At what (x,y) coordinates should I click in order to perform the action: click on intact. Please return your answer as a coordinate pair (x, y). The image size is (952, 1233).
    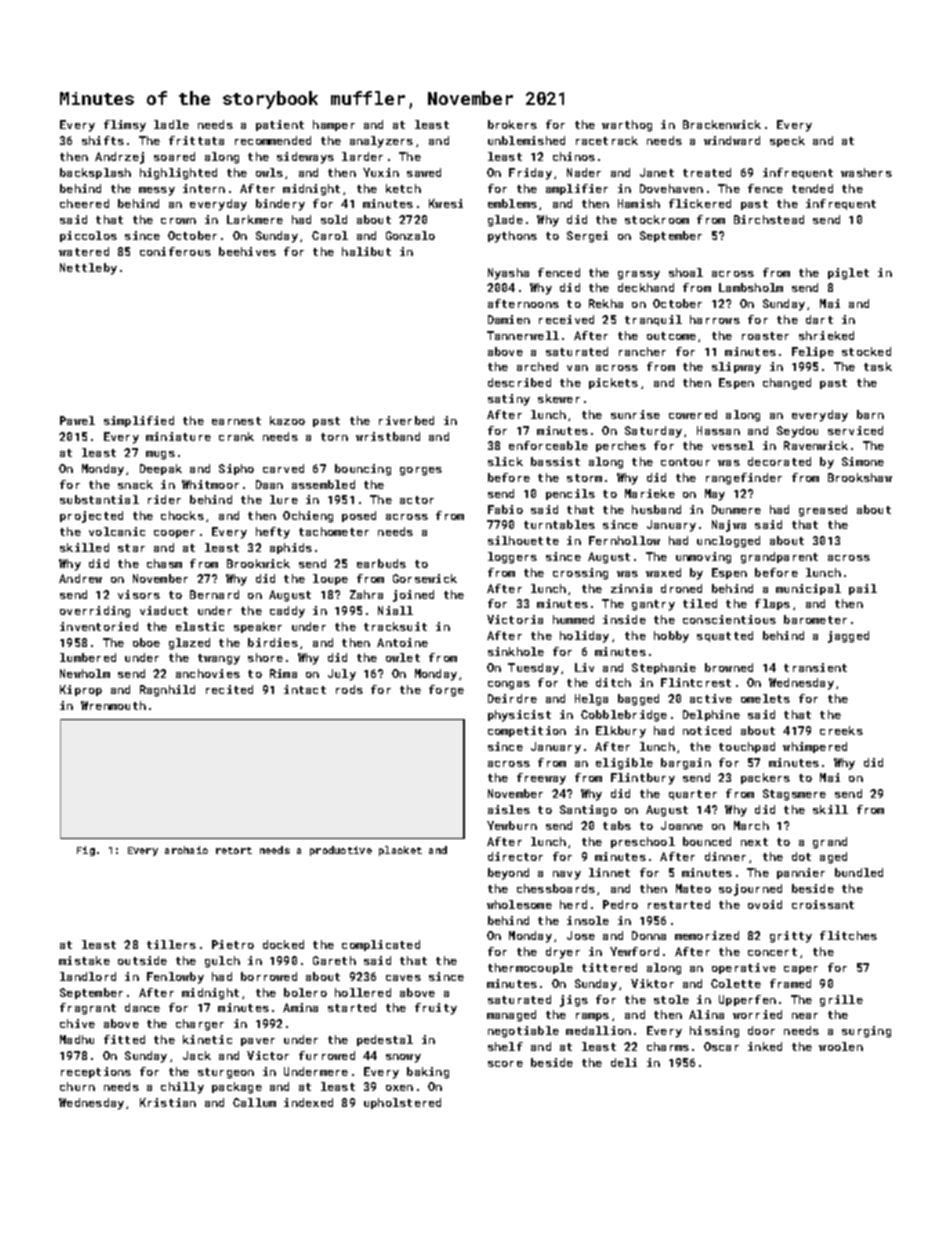
    Looking at the image, I should click on (305, 689).
